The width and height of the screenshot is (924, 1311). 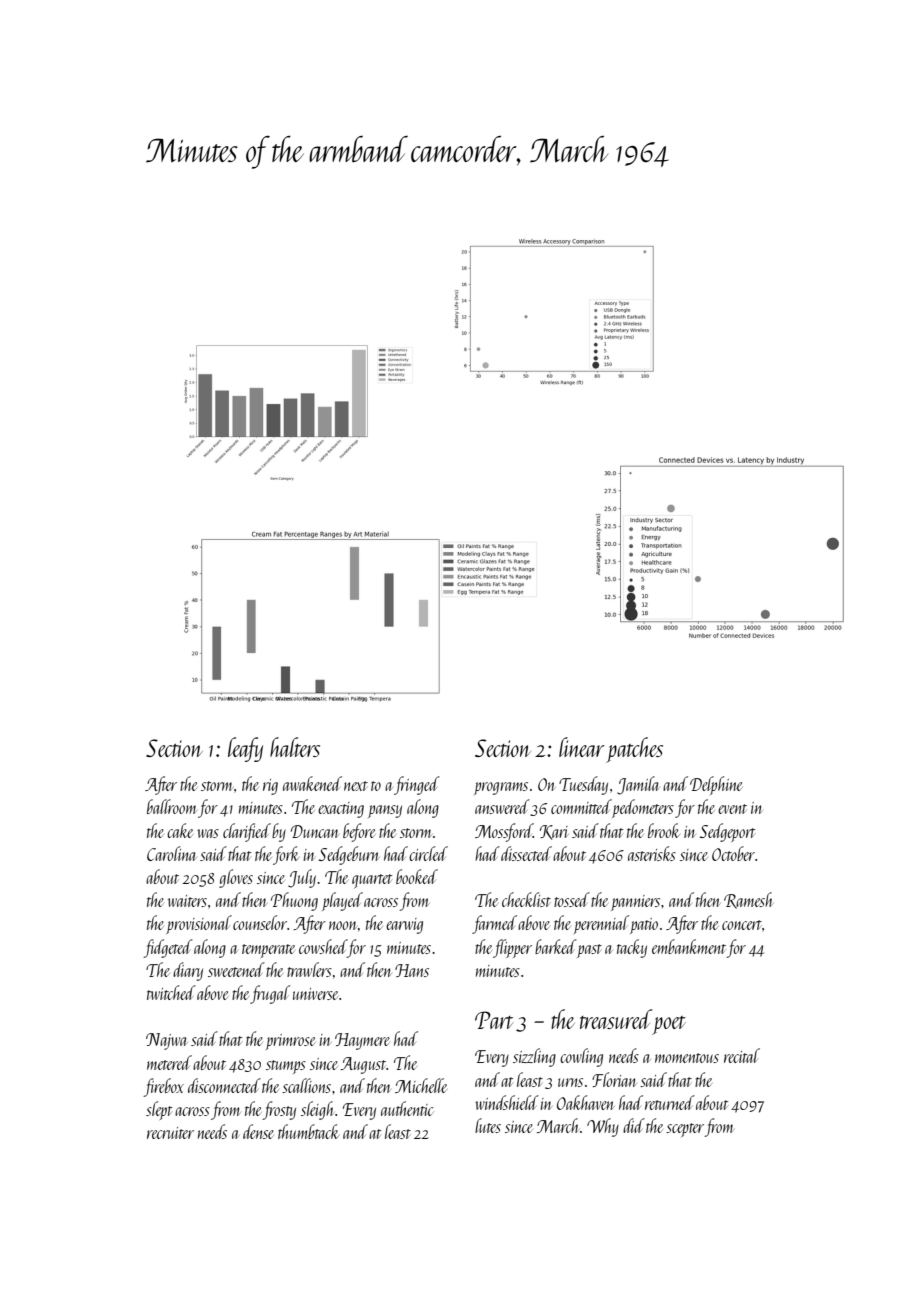 What do you see at coordinates (170, 1133) in the screenshot?
I see `recruiter` at bounding box center [170, 1133].
